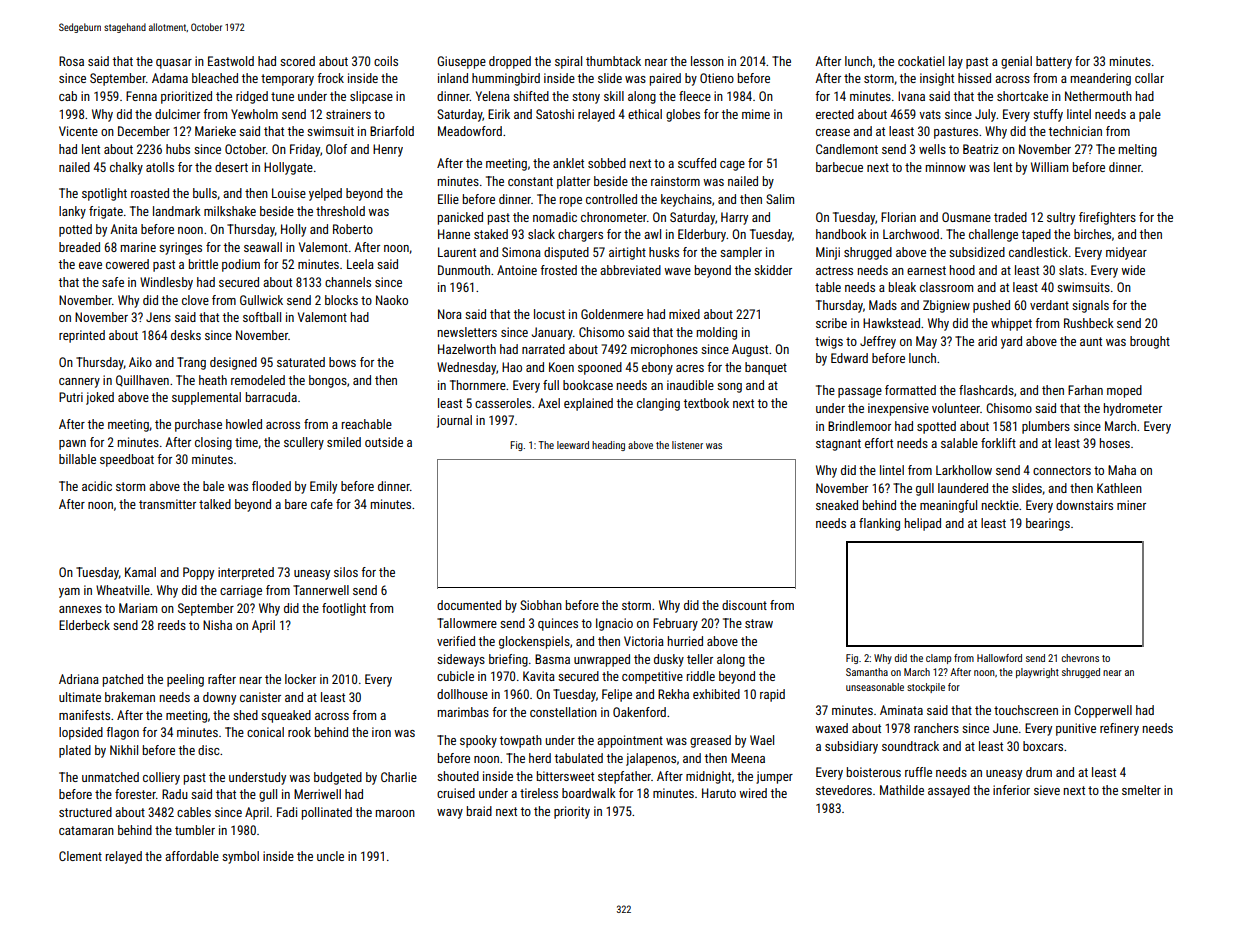 The image size is (1233, 952). Describe the element at coordinates (675, 624) in the page. I see `February` at that location.
